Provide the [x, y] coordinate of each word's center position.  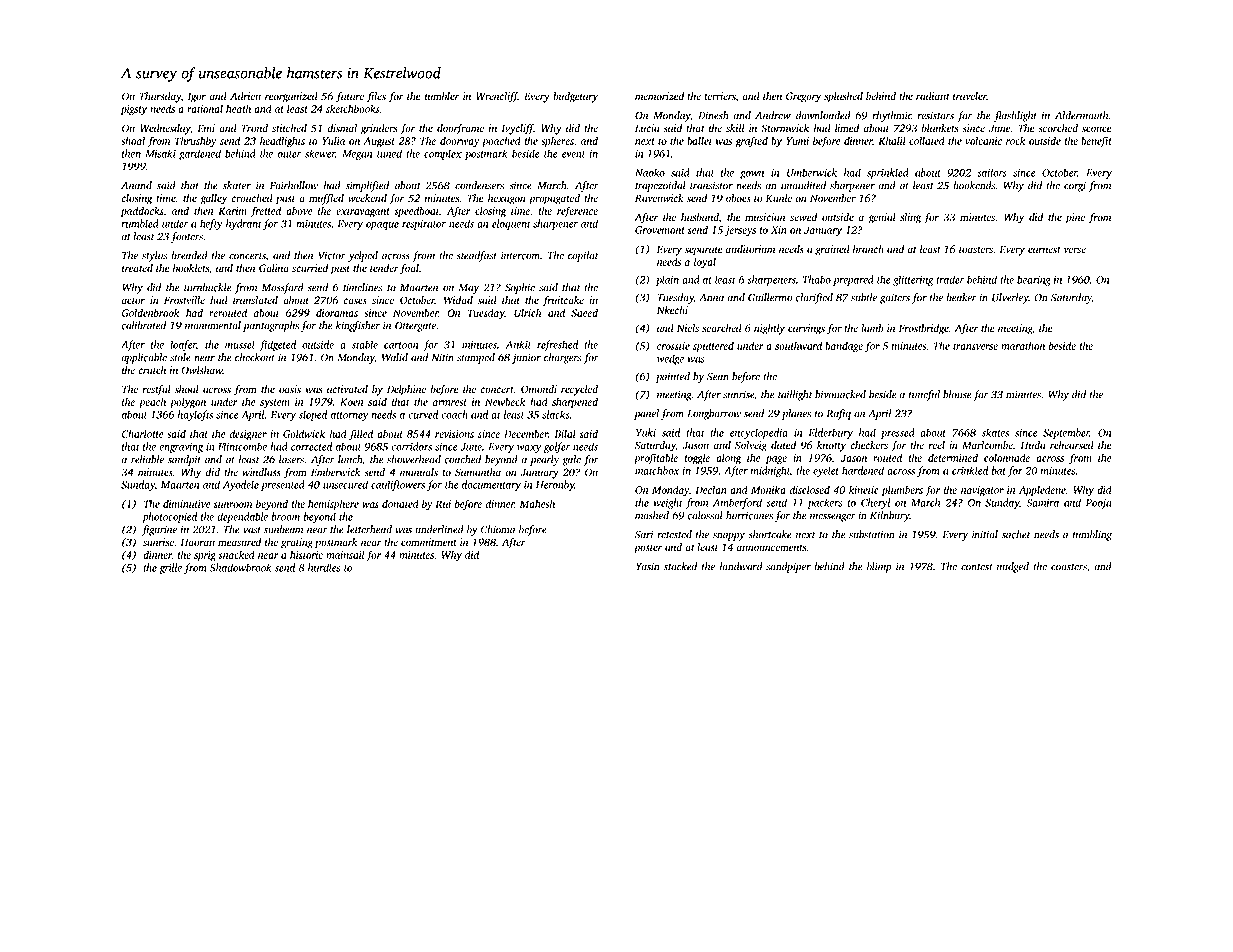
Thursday [160, 97]
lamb [872, 328]
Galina [274, 268]
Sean [718, 376]
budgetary [575, 97]
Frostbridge [924, 329]
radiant [933, 96]
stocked [680, 566]
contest [977, 567]
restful [157, 390]
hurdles [324, 567]
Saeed [584, 312]
